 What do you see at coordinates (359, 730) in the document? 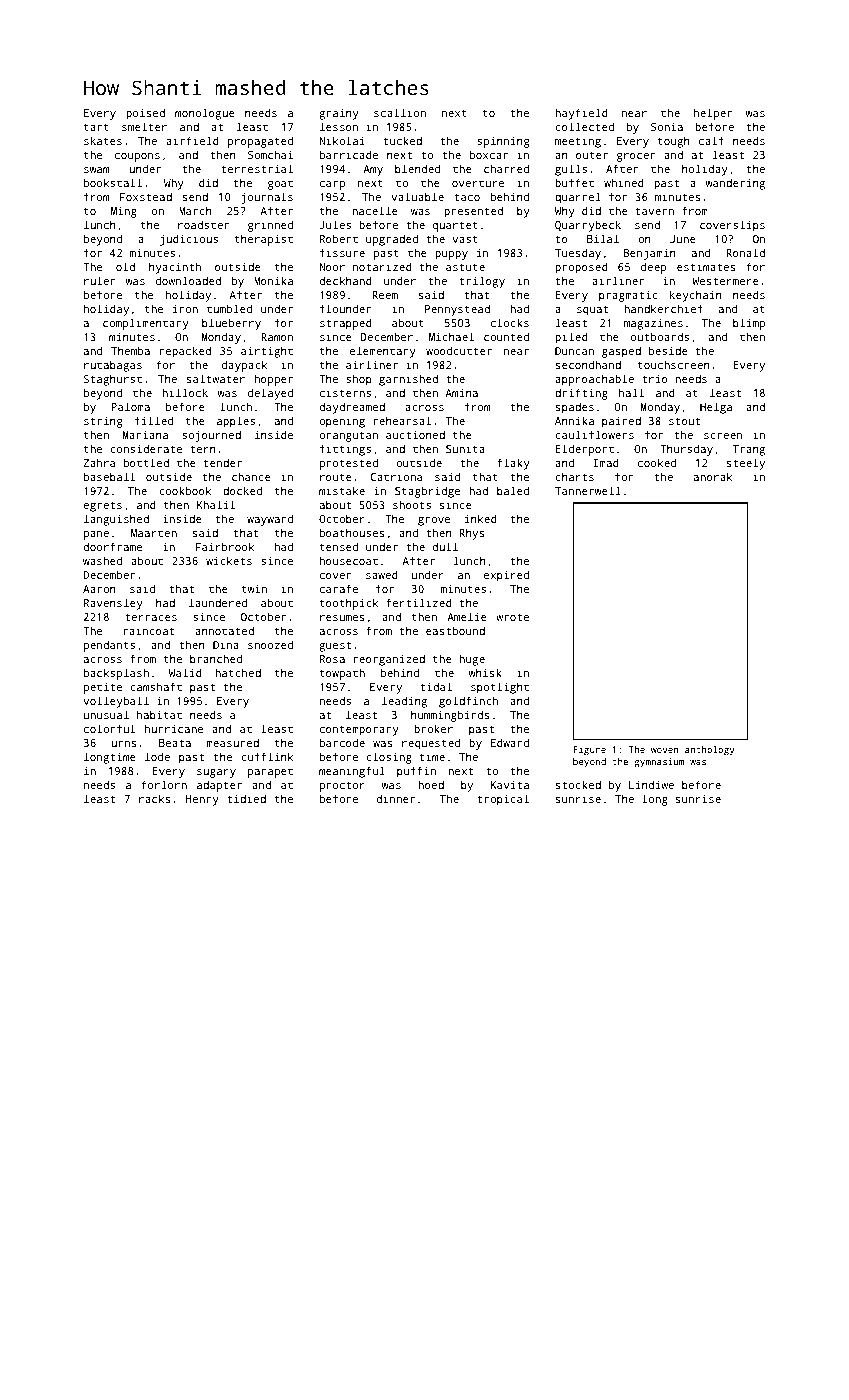
I see `contemporary` at bounding box center [359, 730].
